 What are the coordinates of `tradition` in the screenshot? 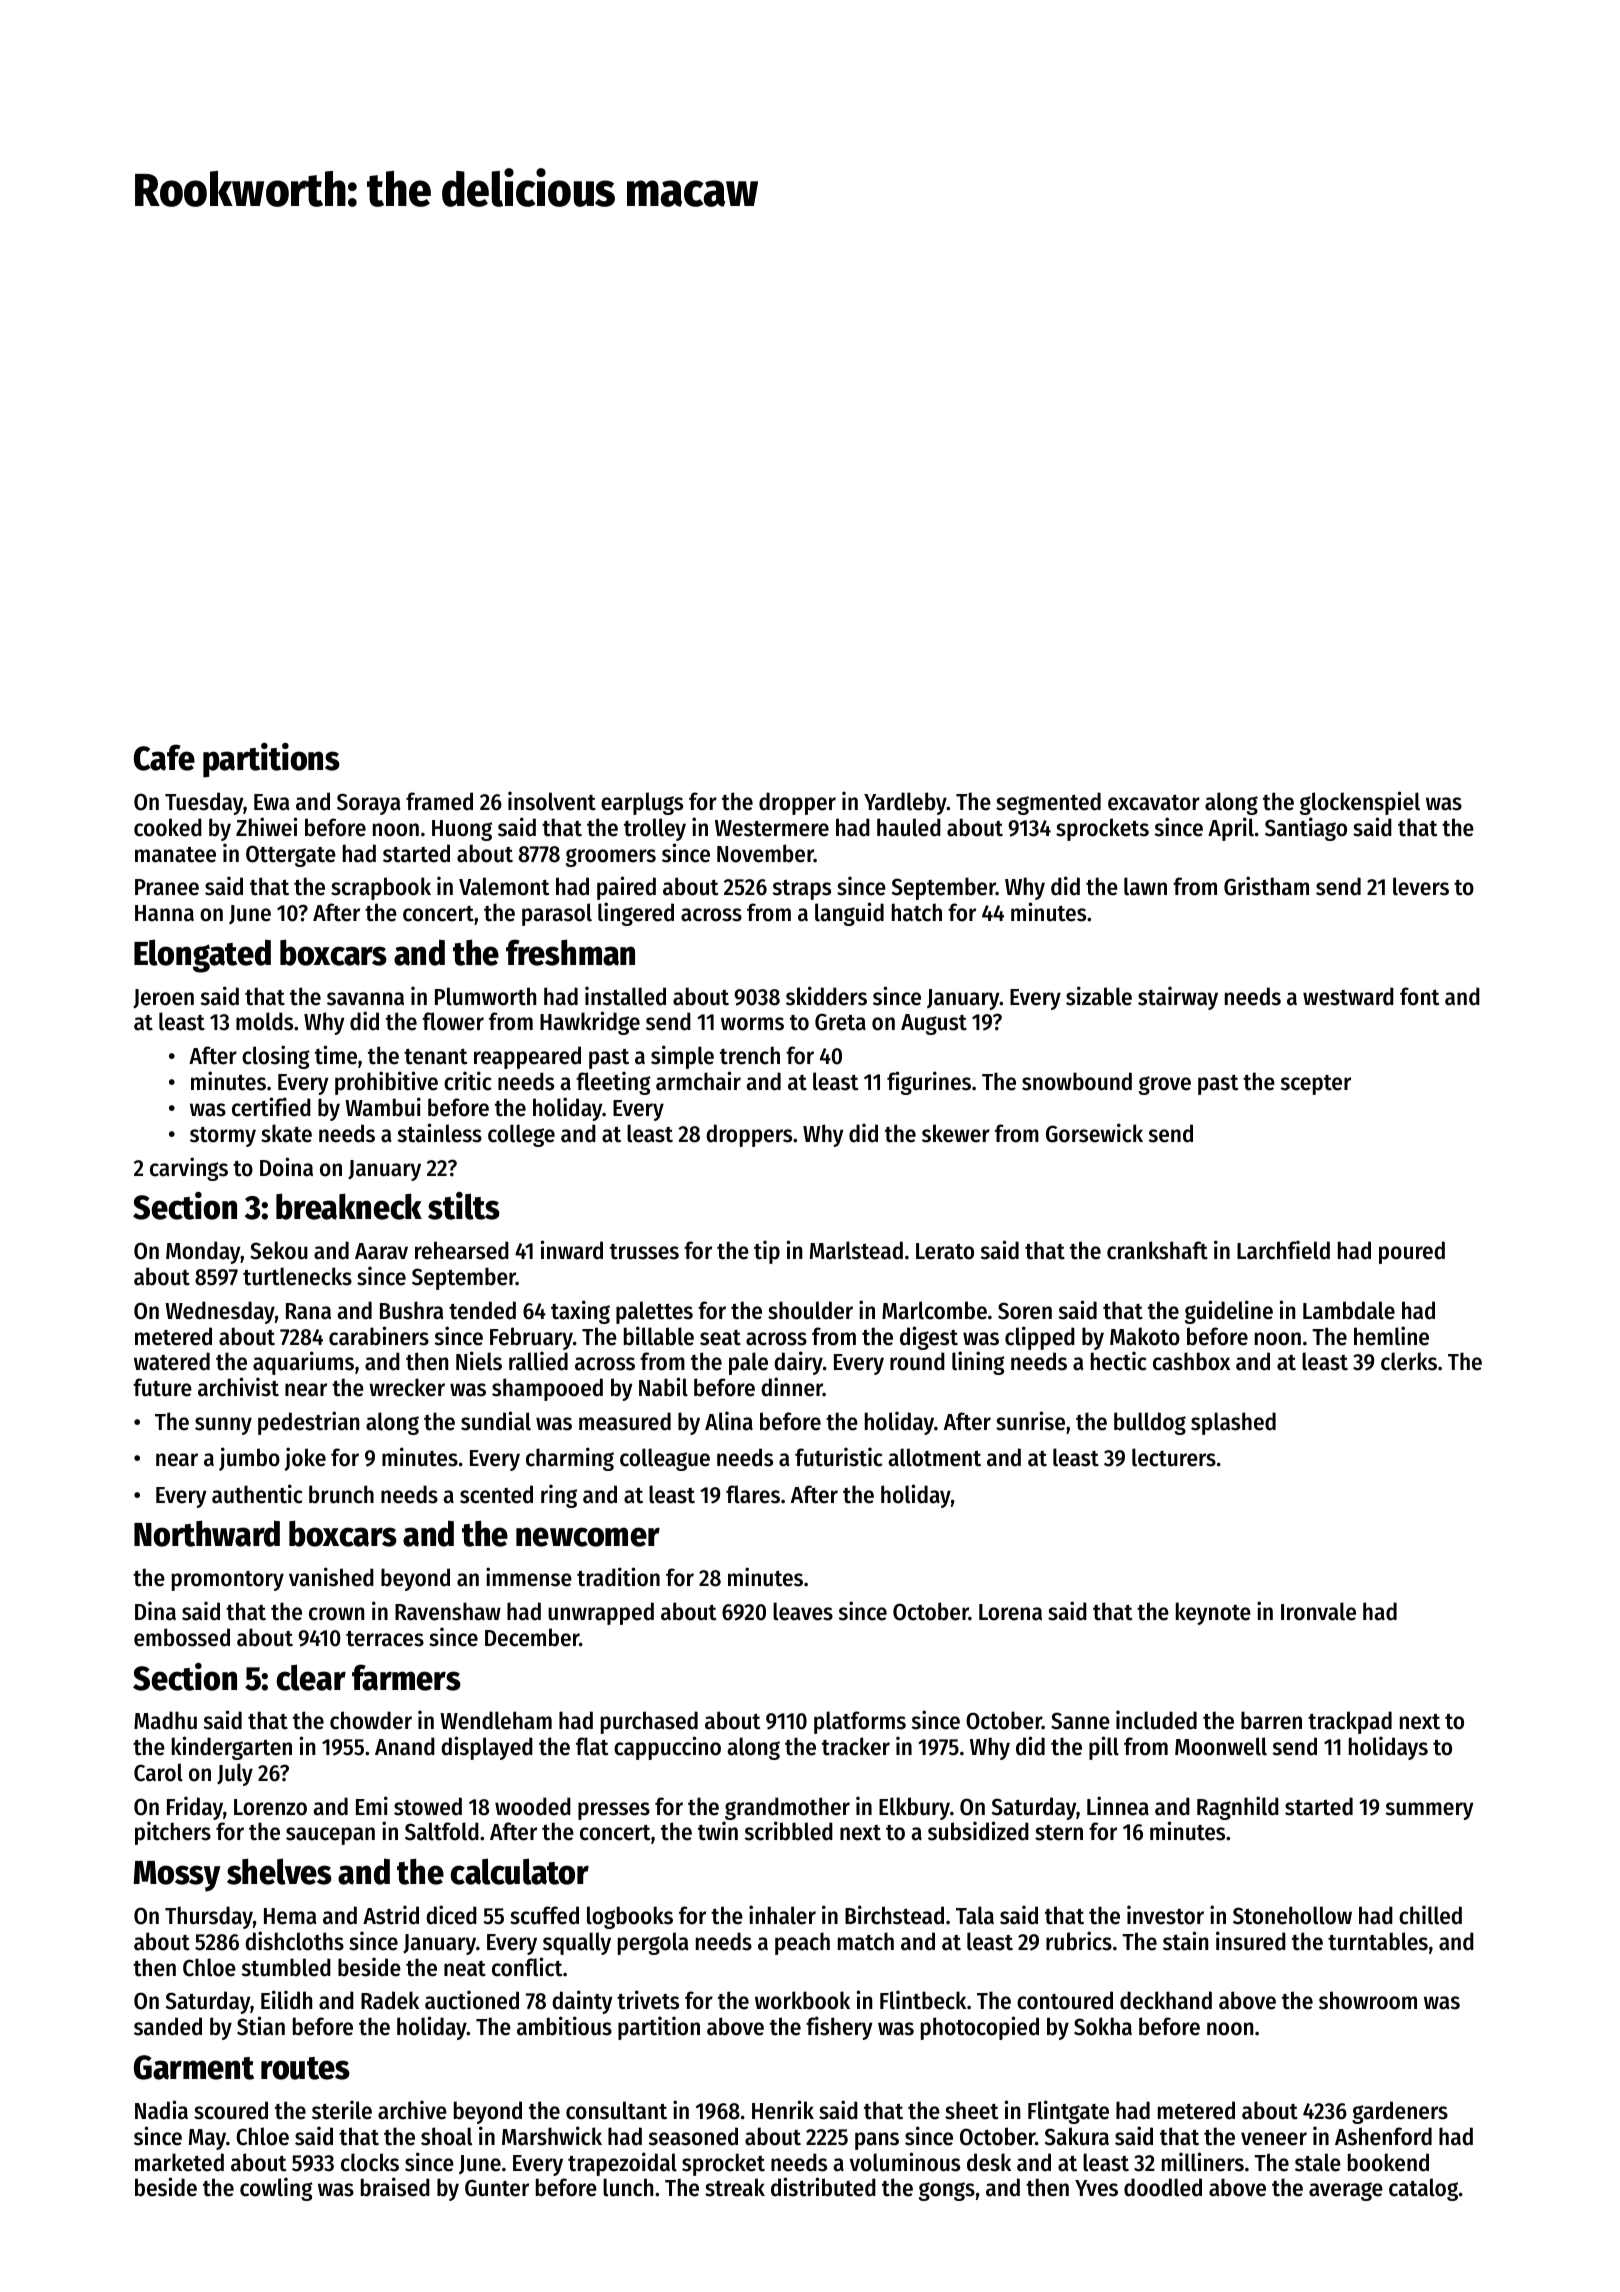 It's located at (618, 1577).
